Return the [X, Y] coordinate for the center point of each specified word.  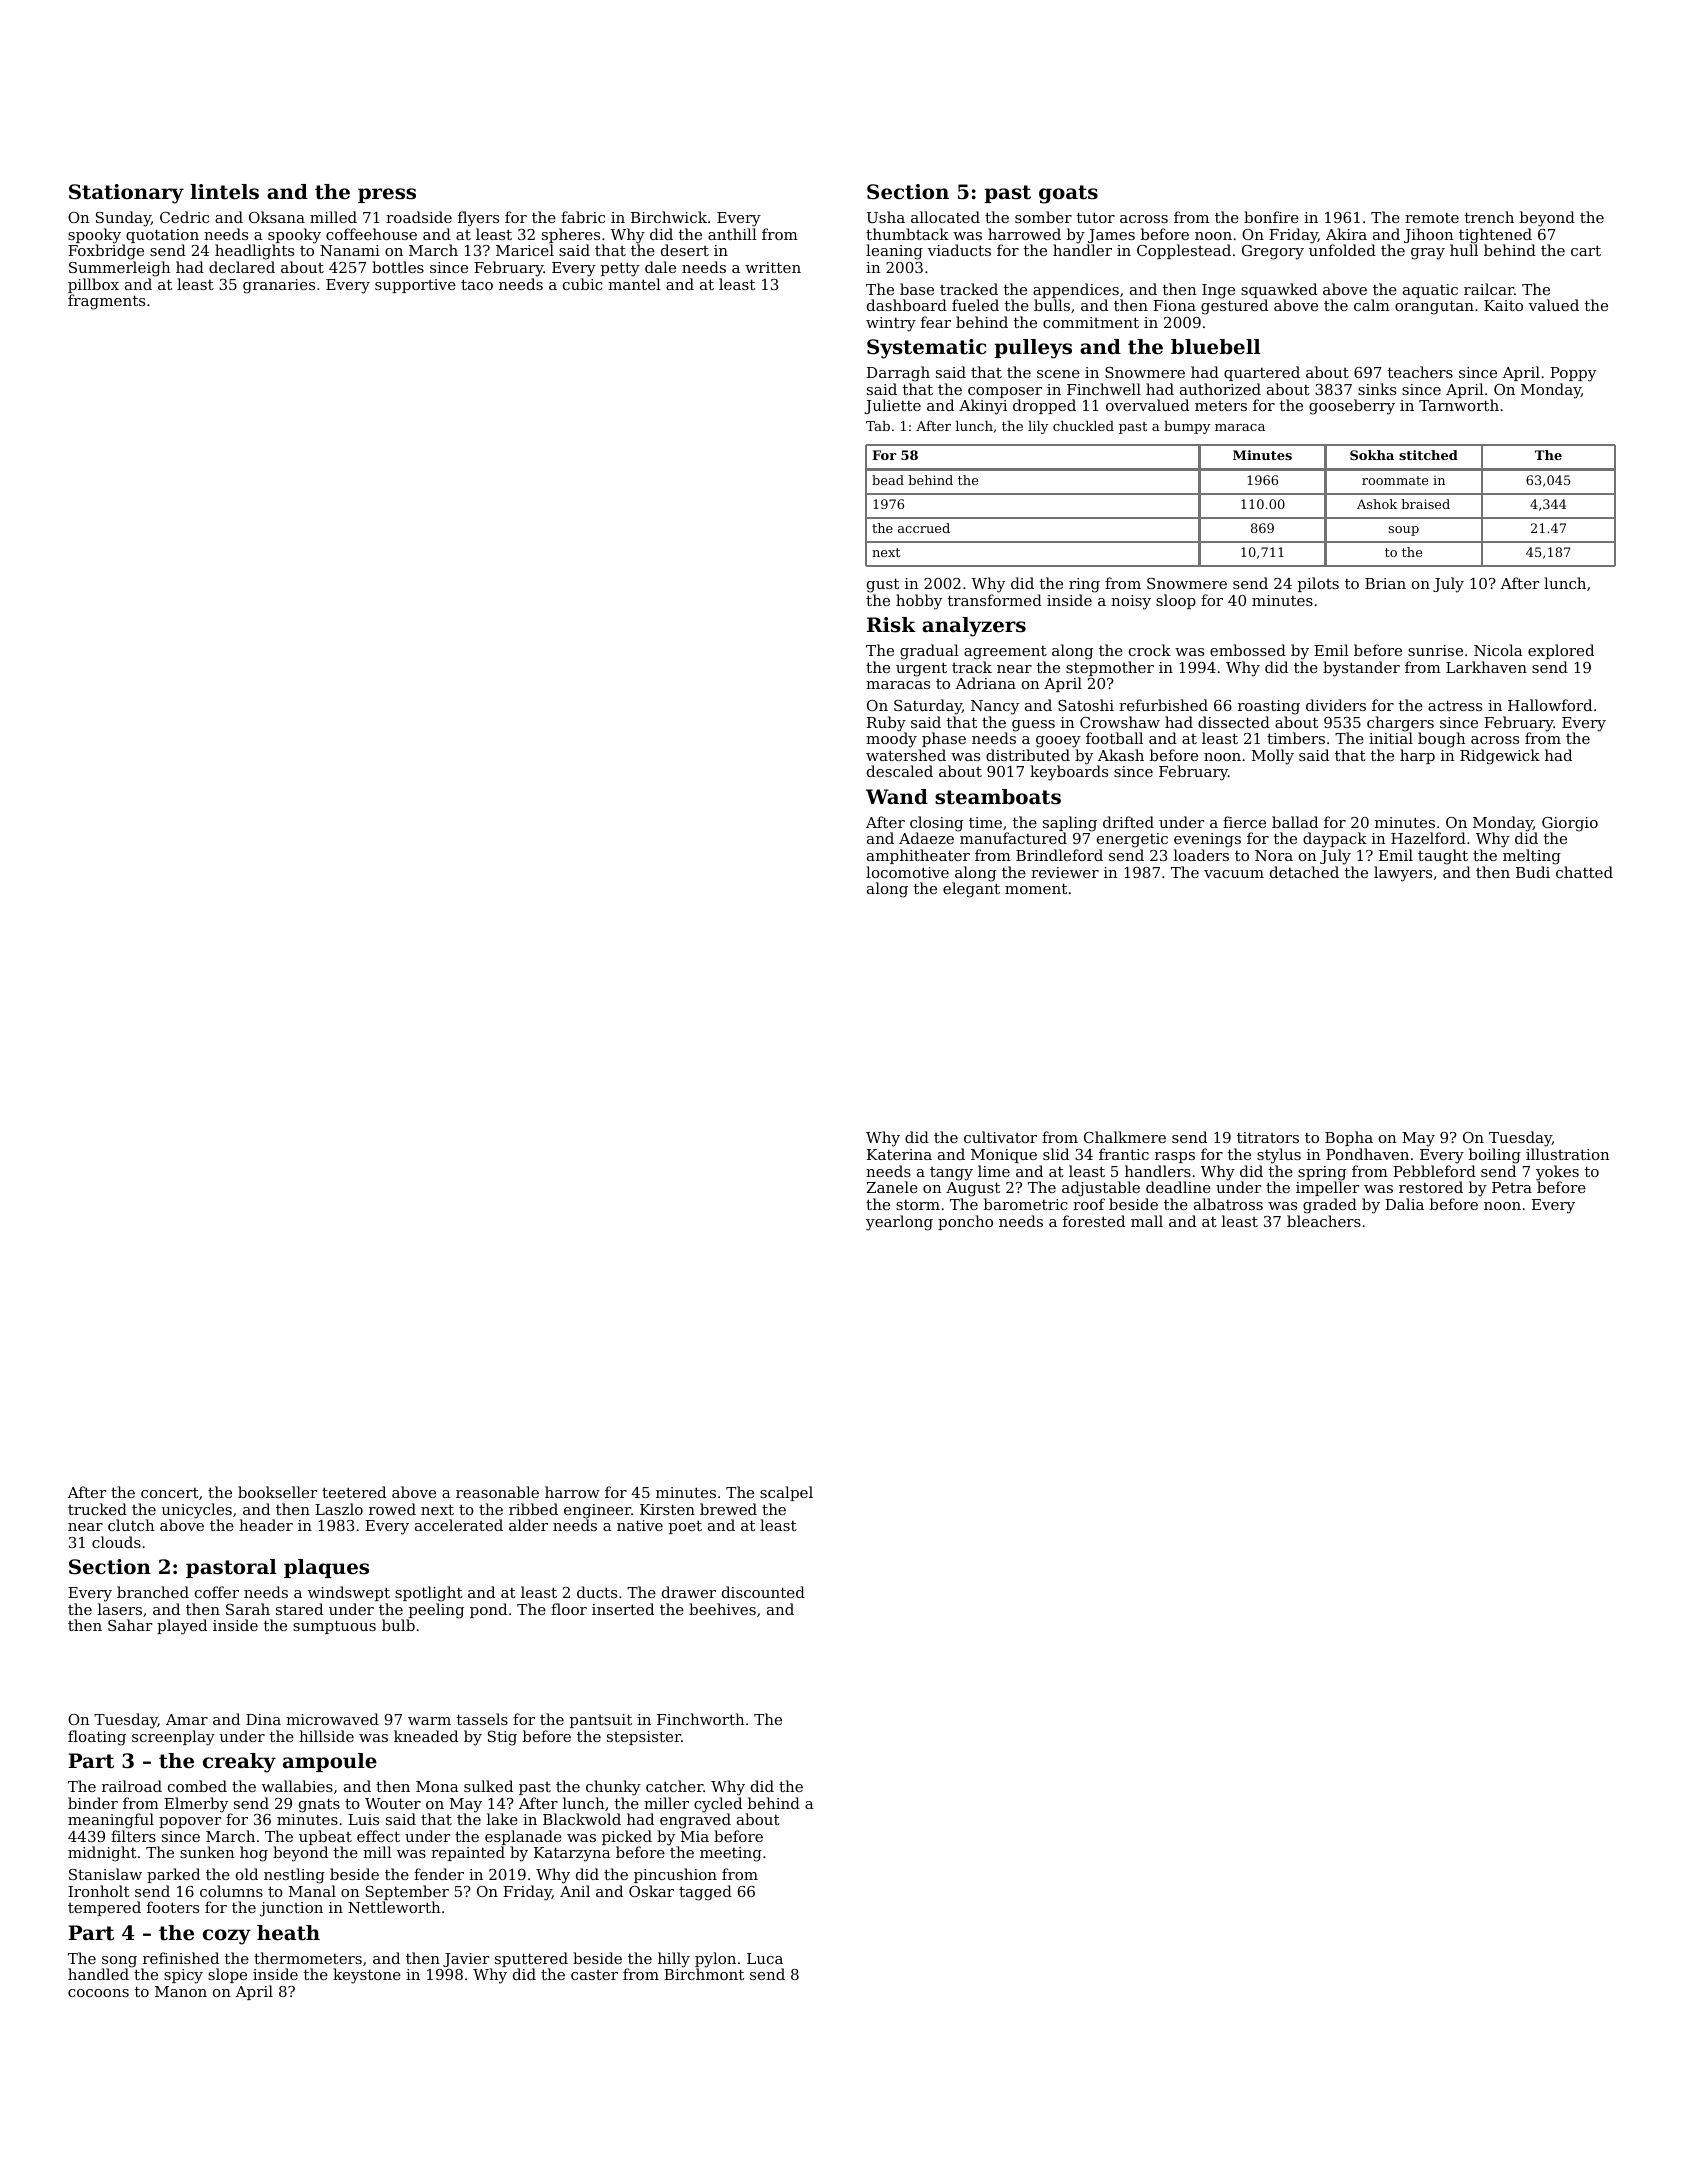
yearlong [899, 1223]
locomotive [907, 872]
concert [170, 1493]
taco [477, 284]
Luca [765, 1958]
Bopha [1349, 1138]
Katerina [899, 1154]
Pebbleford [1434, 1171]
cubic [583, 284]
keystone [367, 1976]
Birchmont [704, 1974]
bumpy [1187, 427]
